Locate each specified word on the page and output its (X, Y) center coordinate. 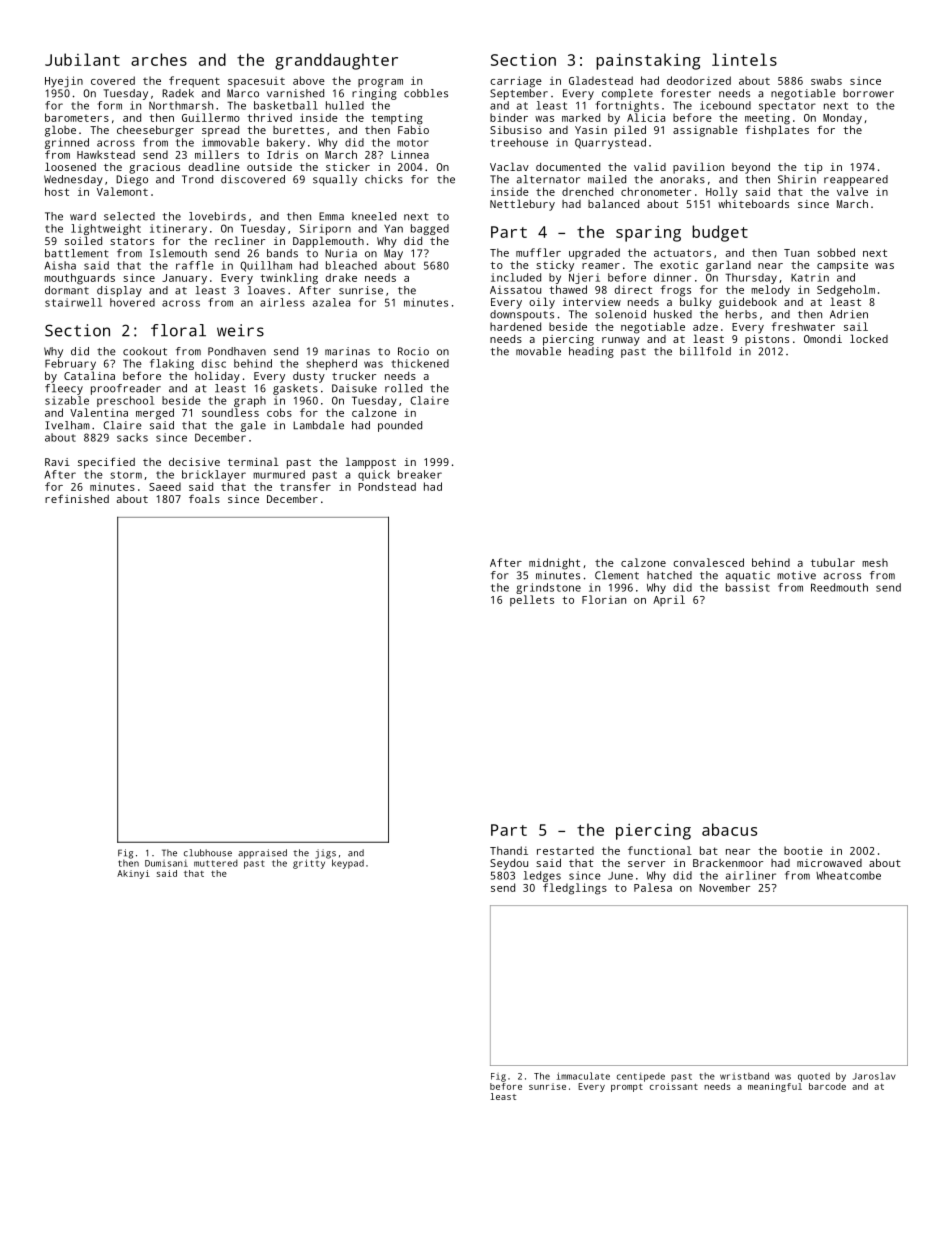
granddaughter (336, 61)
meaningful (775, 1087)
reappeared (856, 180)
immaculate (583, 1076)
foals (204, 498)
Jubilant (82, 59)
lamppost (371, 463)
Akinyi (133, 874)
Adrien (849, 314)
